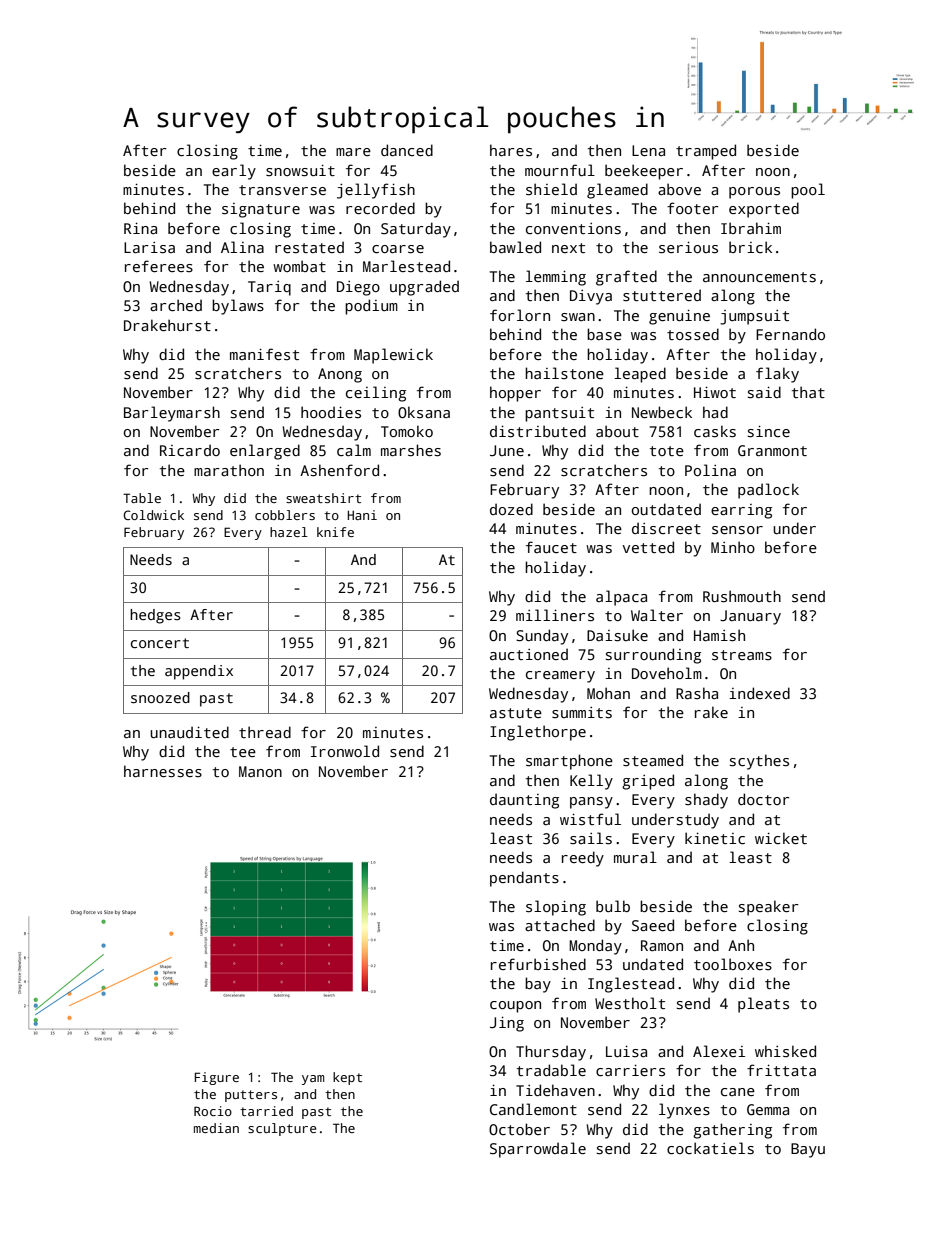  Describe the element at coordinates (190, 450) in the screenshot. I see `Ricardo` at that location.
